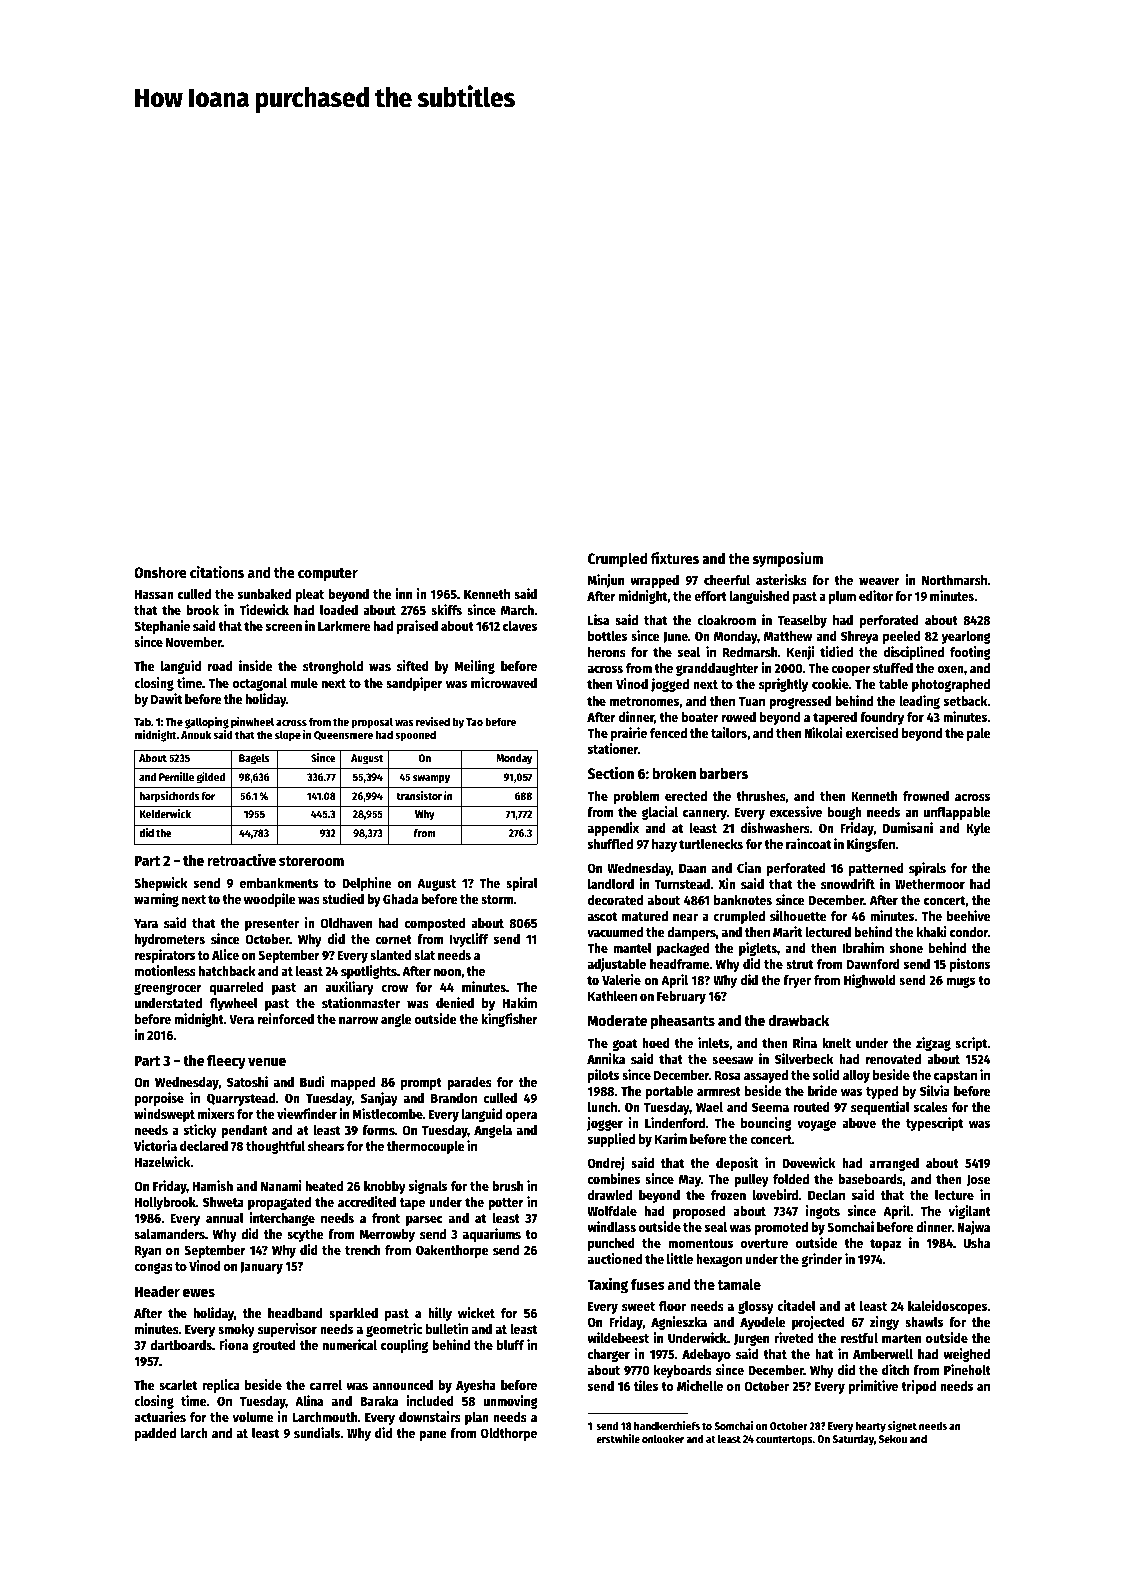  Describe the element at coordinates (517, 610) in the screenshot. I see `March` at that location.
